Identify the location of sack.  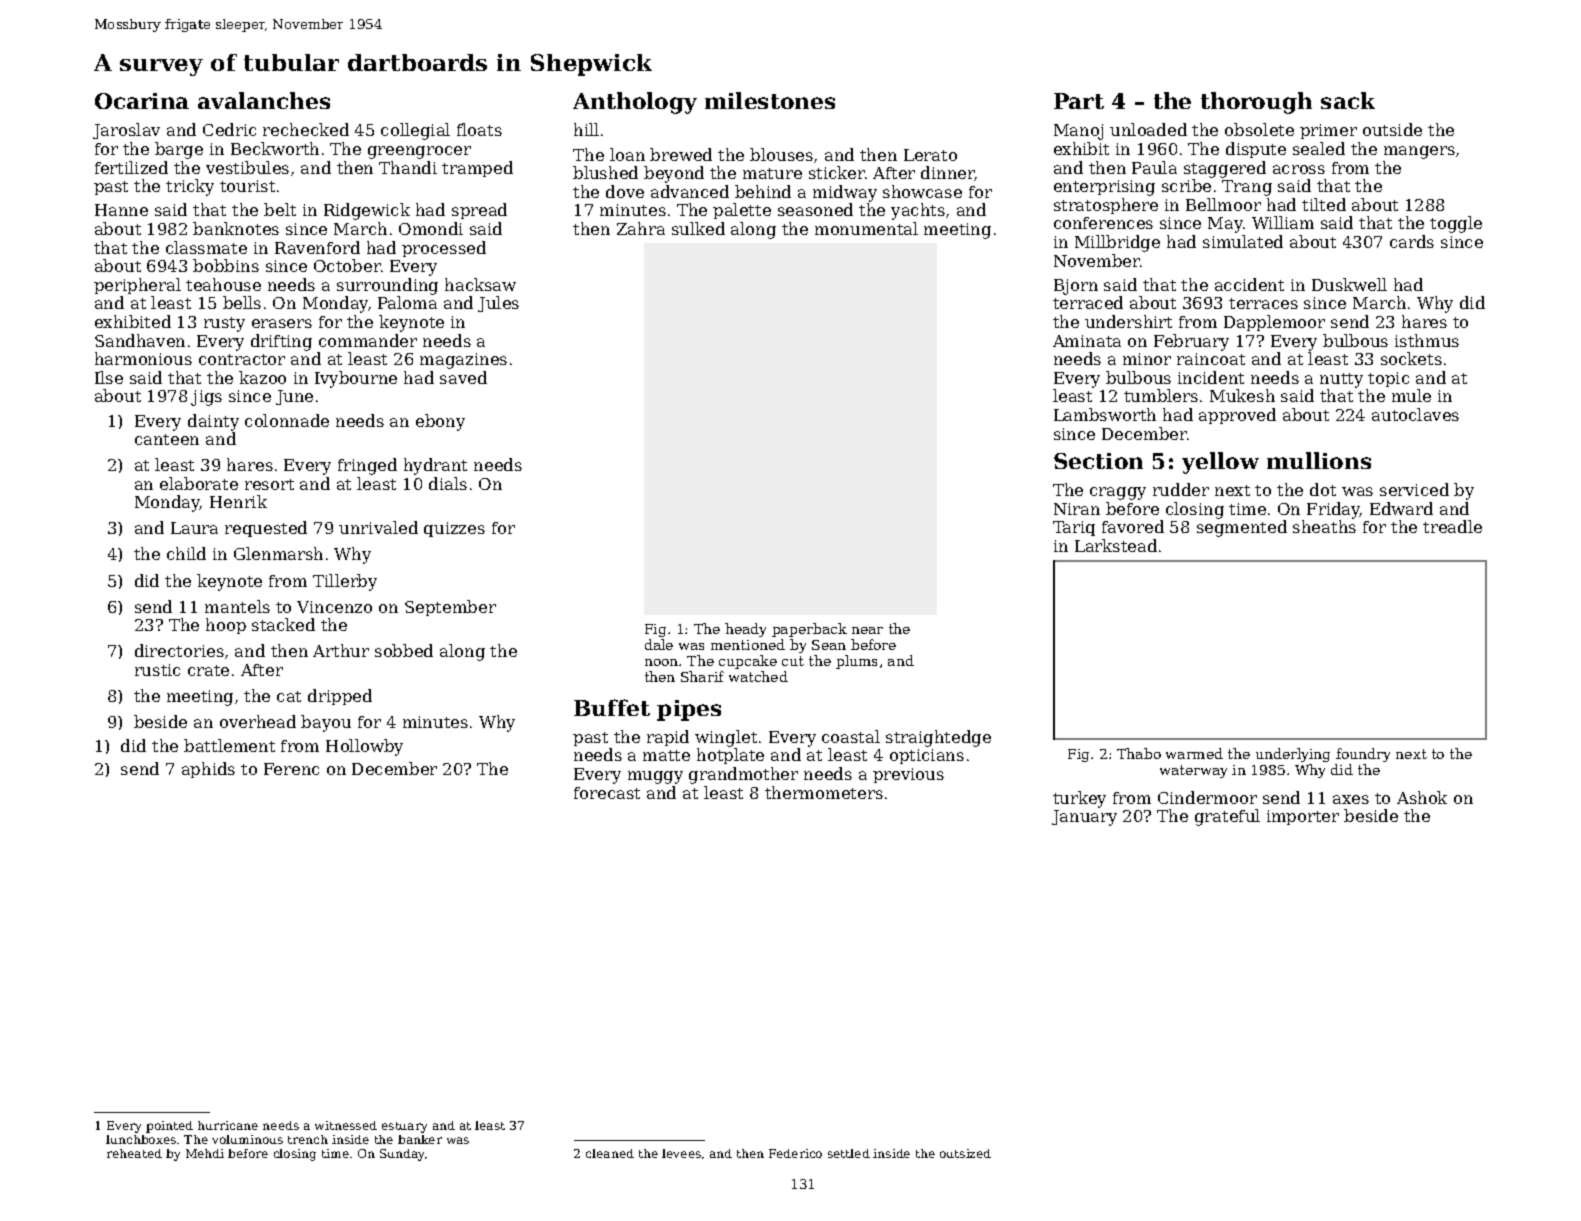
(1348, 100).
